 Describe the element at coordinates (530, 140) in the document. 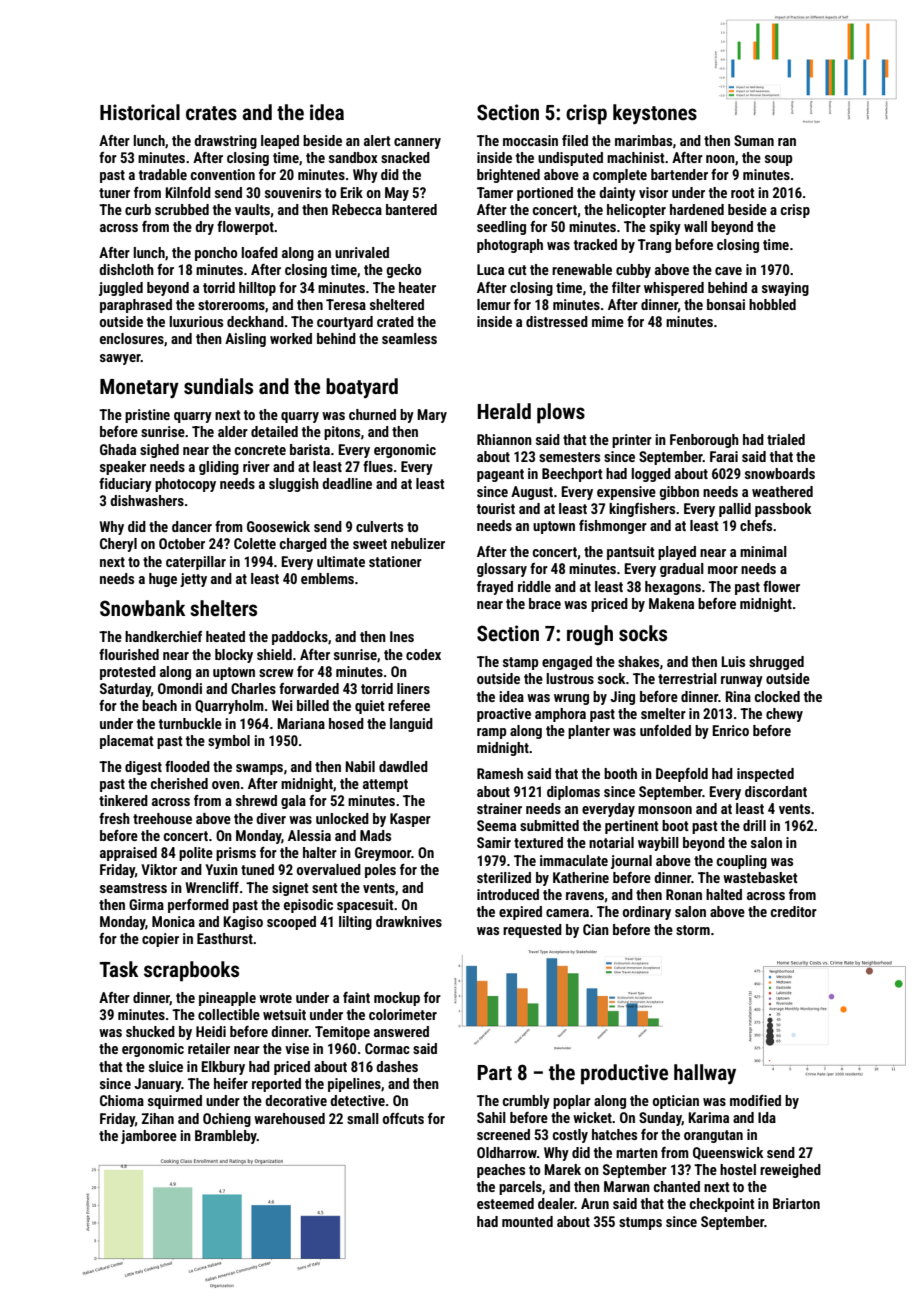

I see `moccasin` at that location.
